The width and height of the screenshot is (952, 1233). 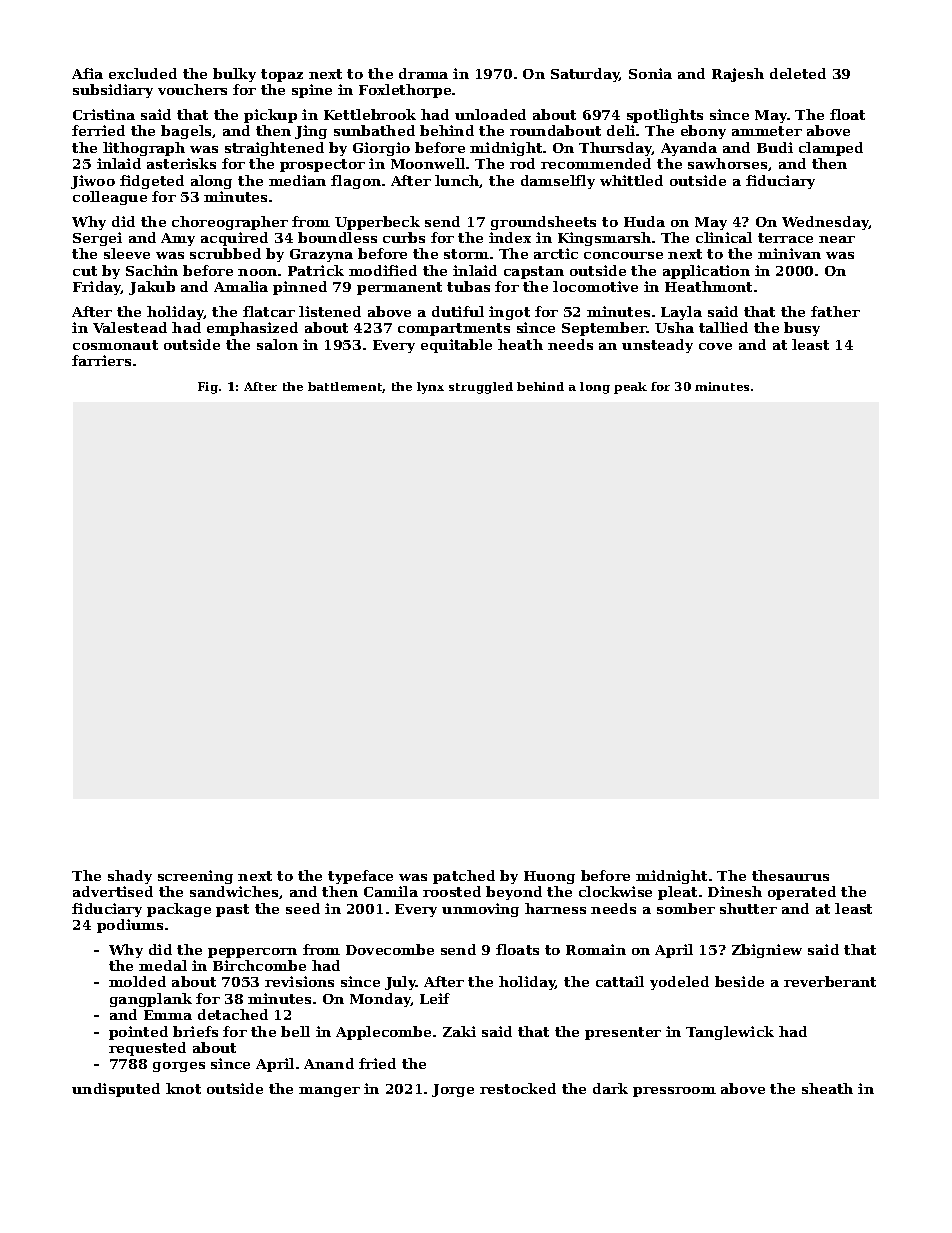 What do you see at coordinates (802, 329) in the screenshot?
I see `busy` at bounding box center [802, 329].
